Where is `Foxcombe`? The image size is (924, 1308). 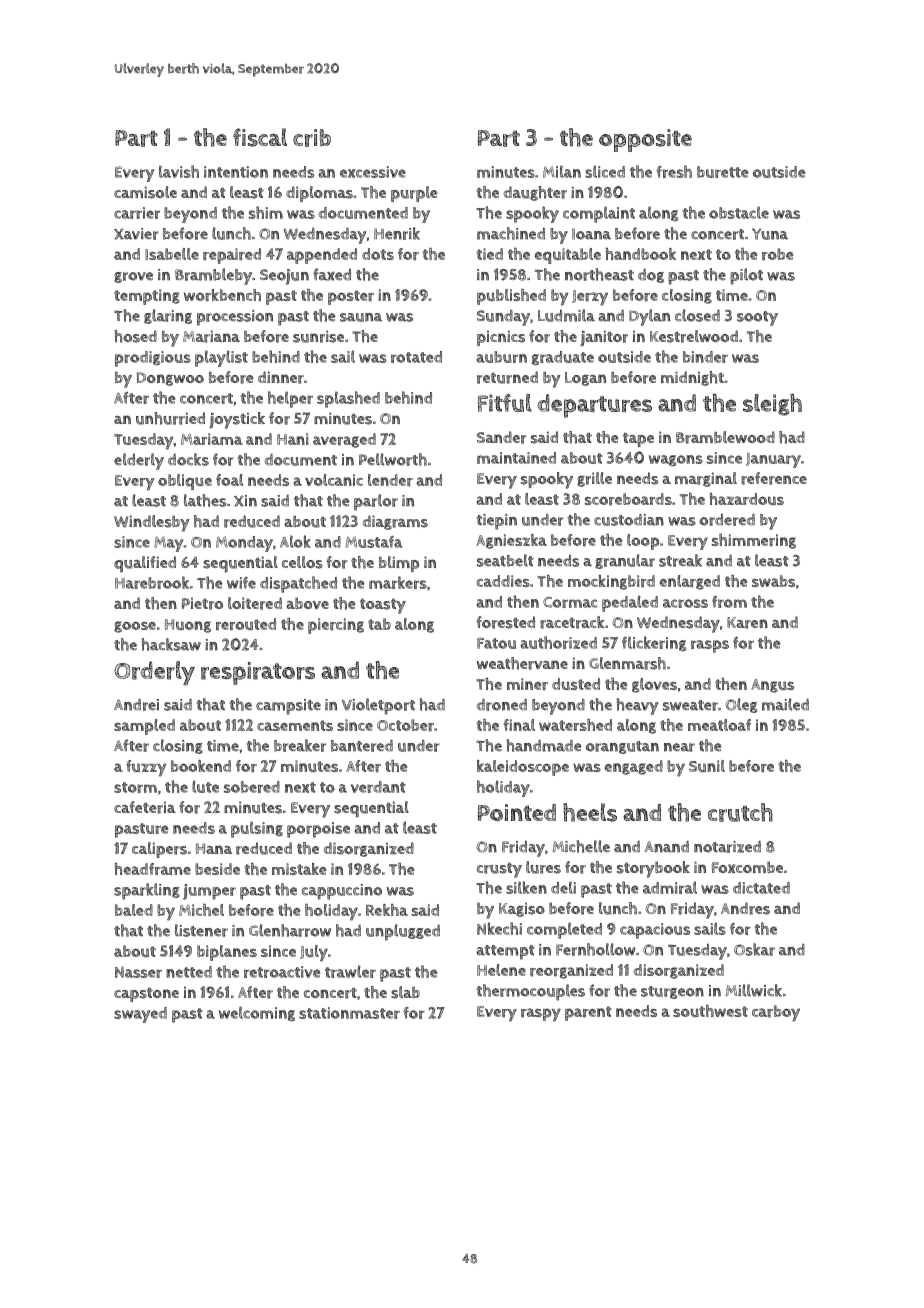
Foxcombe is located at coordinates (747, 867).
